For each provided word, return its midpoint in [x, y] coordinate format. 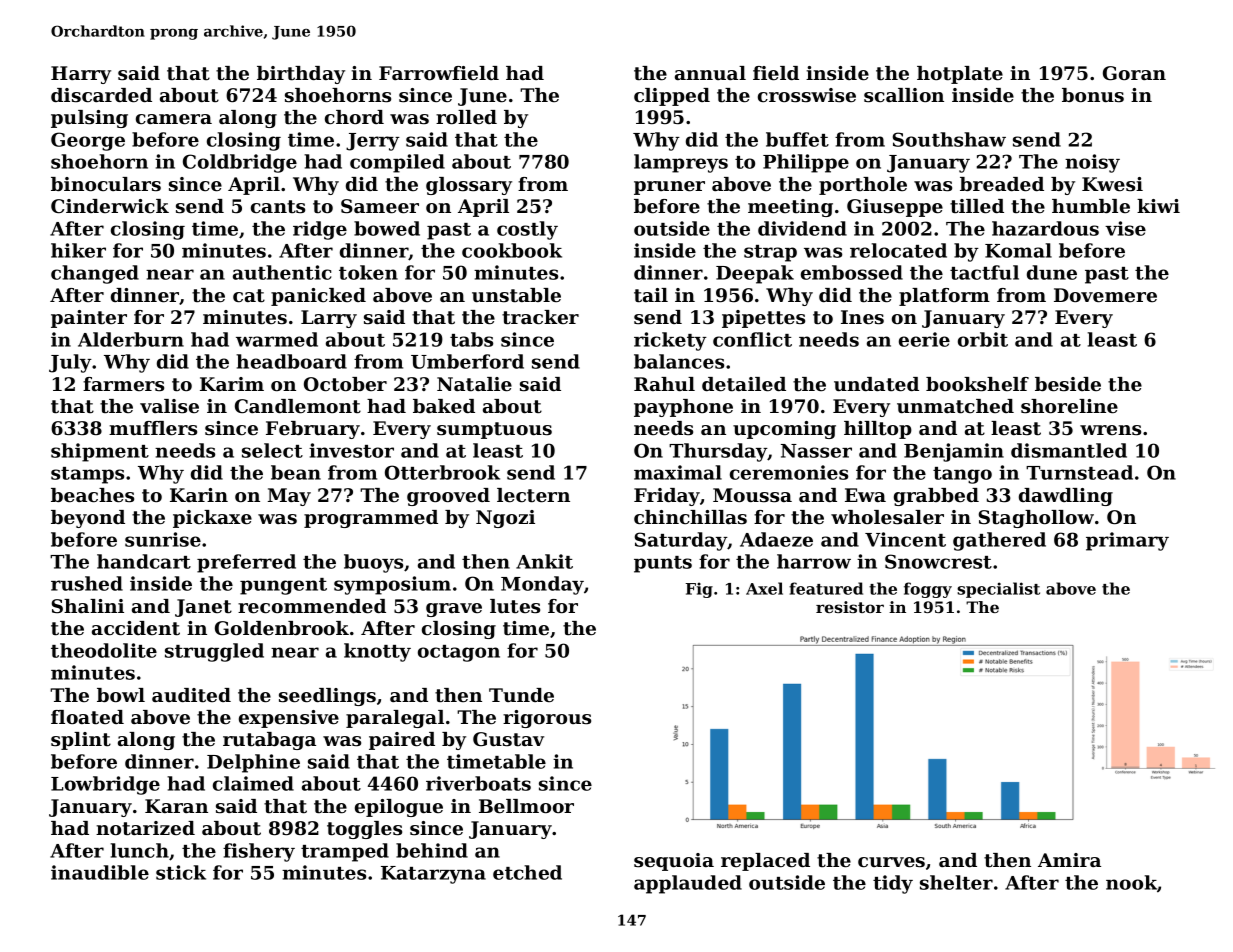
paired [402, 741]
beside [1068, 384]
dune [1052, 272]
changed [95, 274]
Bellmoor [526, 806]
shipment [100, 452]
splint [81, 741]
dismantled [1069, 450]
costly [527, 230]
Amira [1069, 860]
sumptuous [494, 430]
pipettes [763, 319]
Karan [176, 806]
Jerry [373, 142]
